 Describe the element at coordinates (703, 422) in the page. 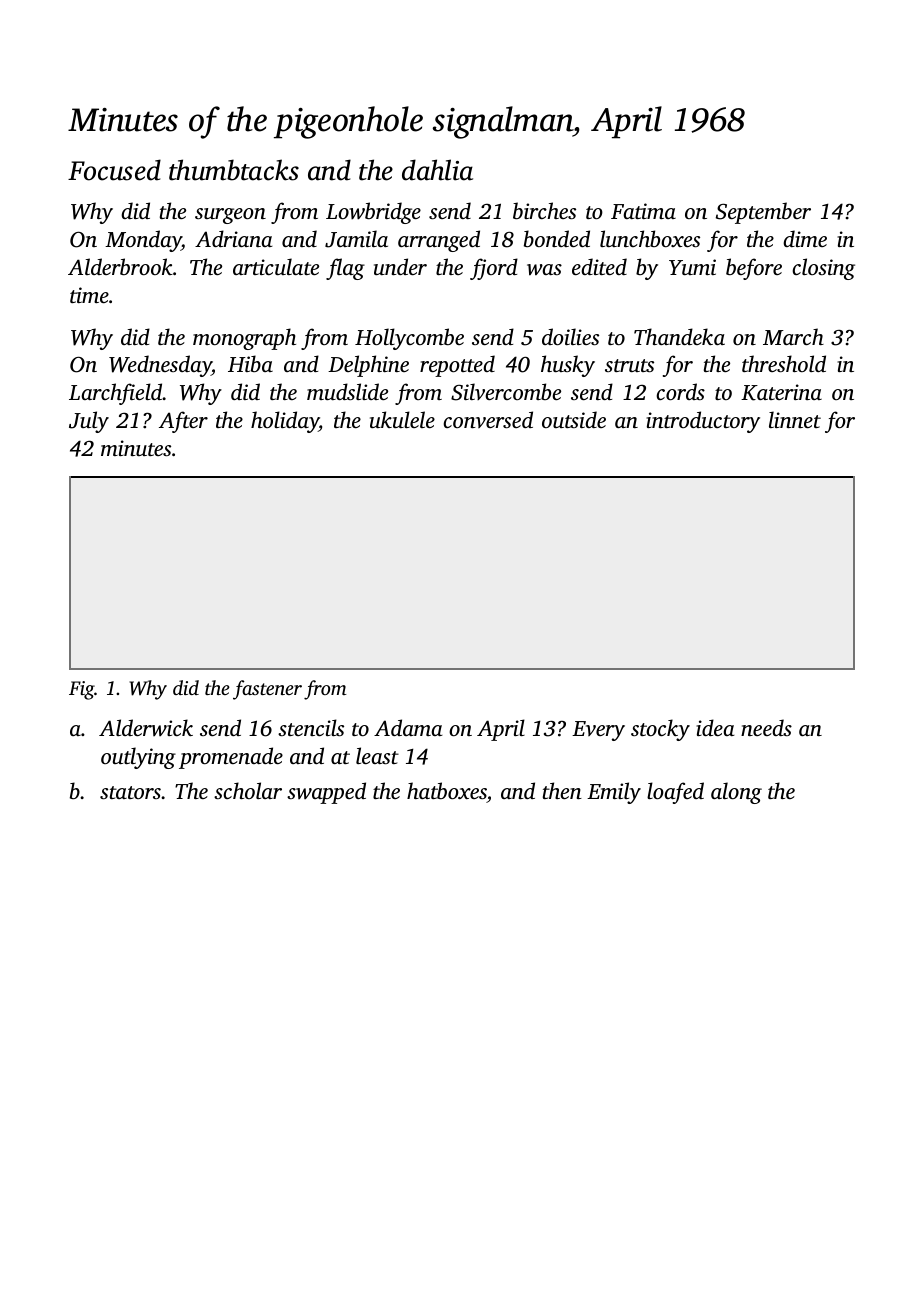

I see `introductory` at that location.
